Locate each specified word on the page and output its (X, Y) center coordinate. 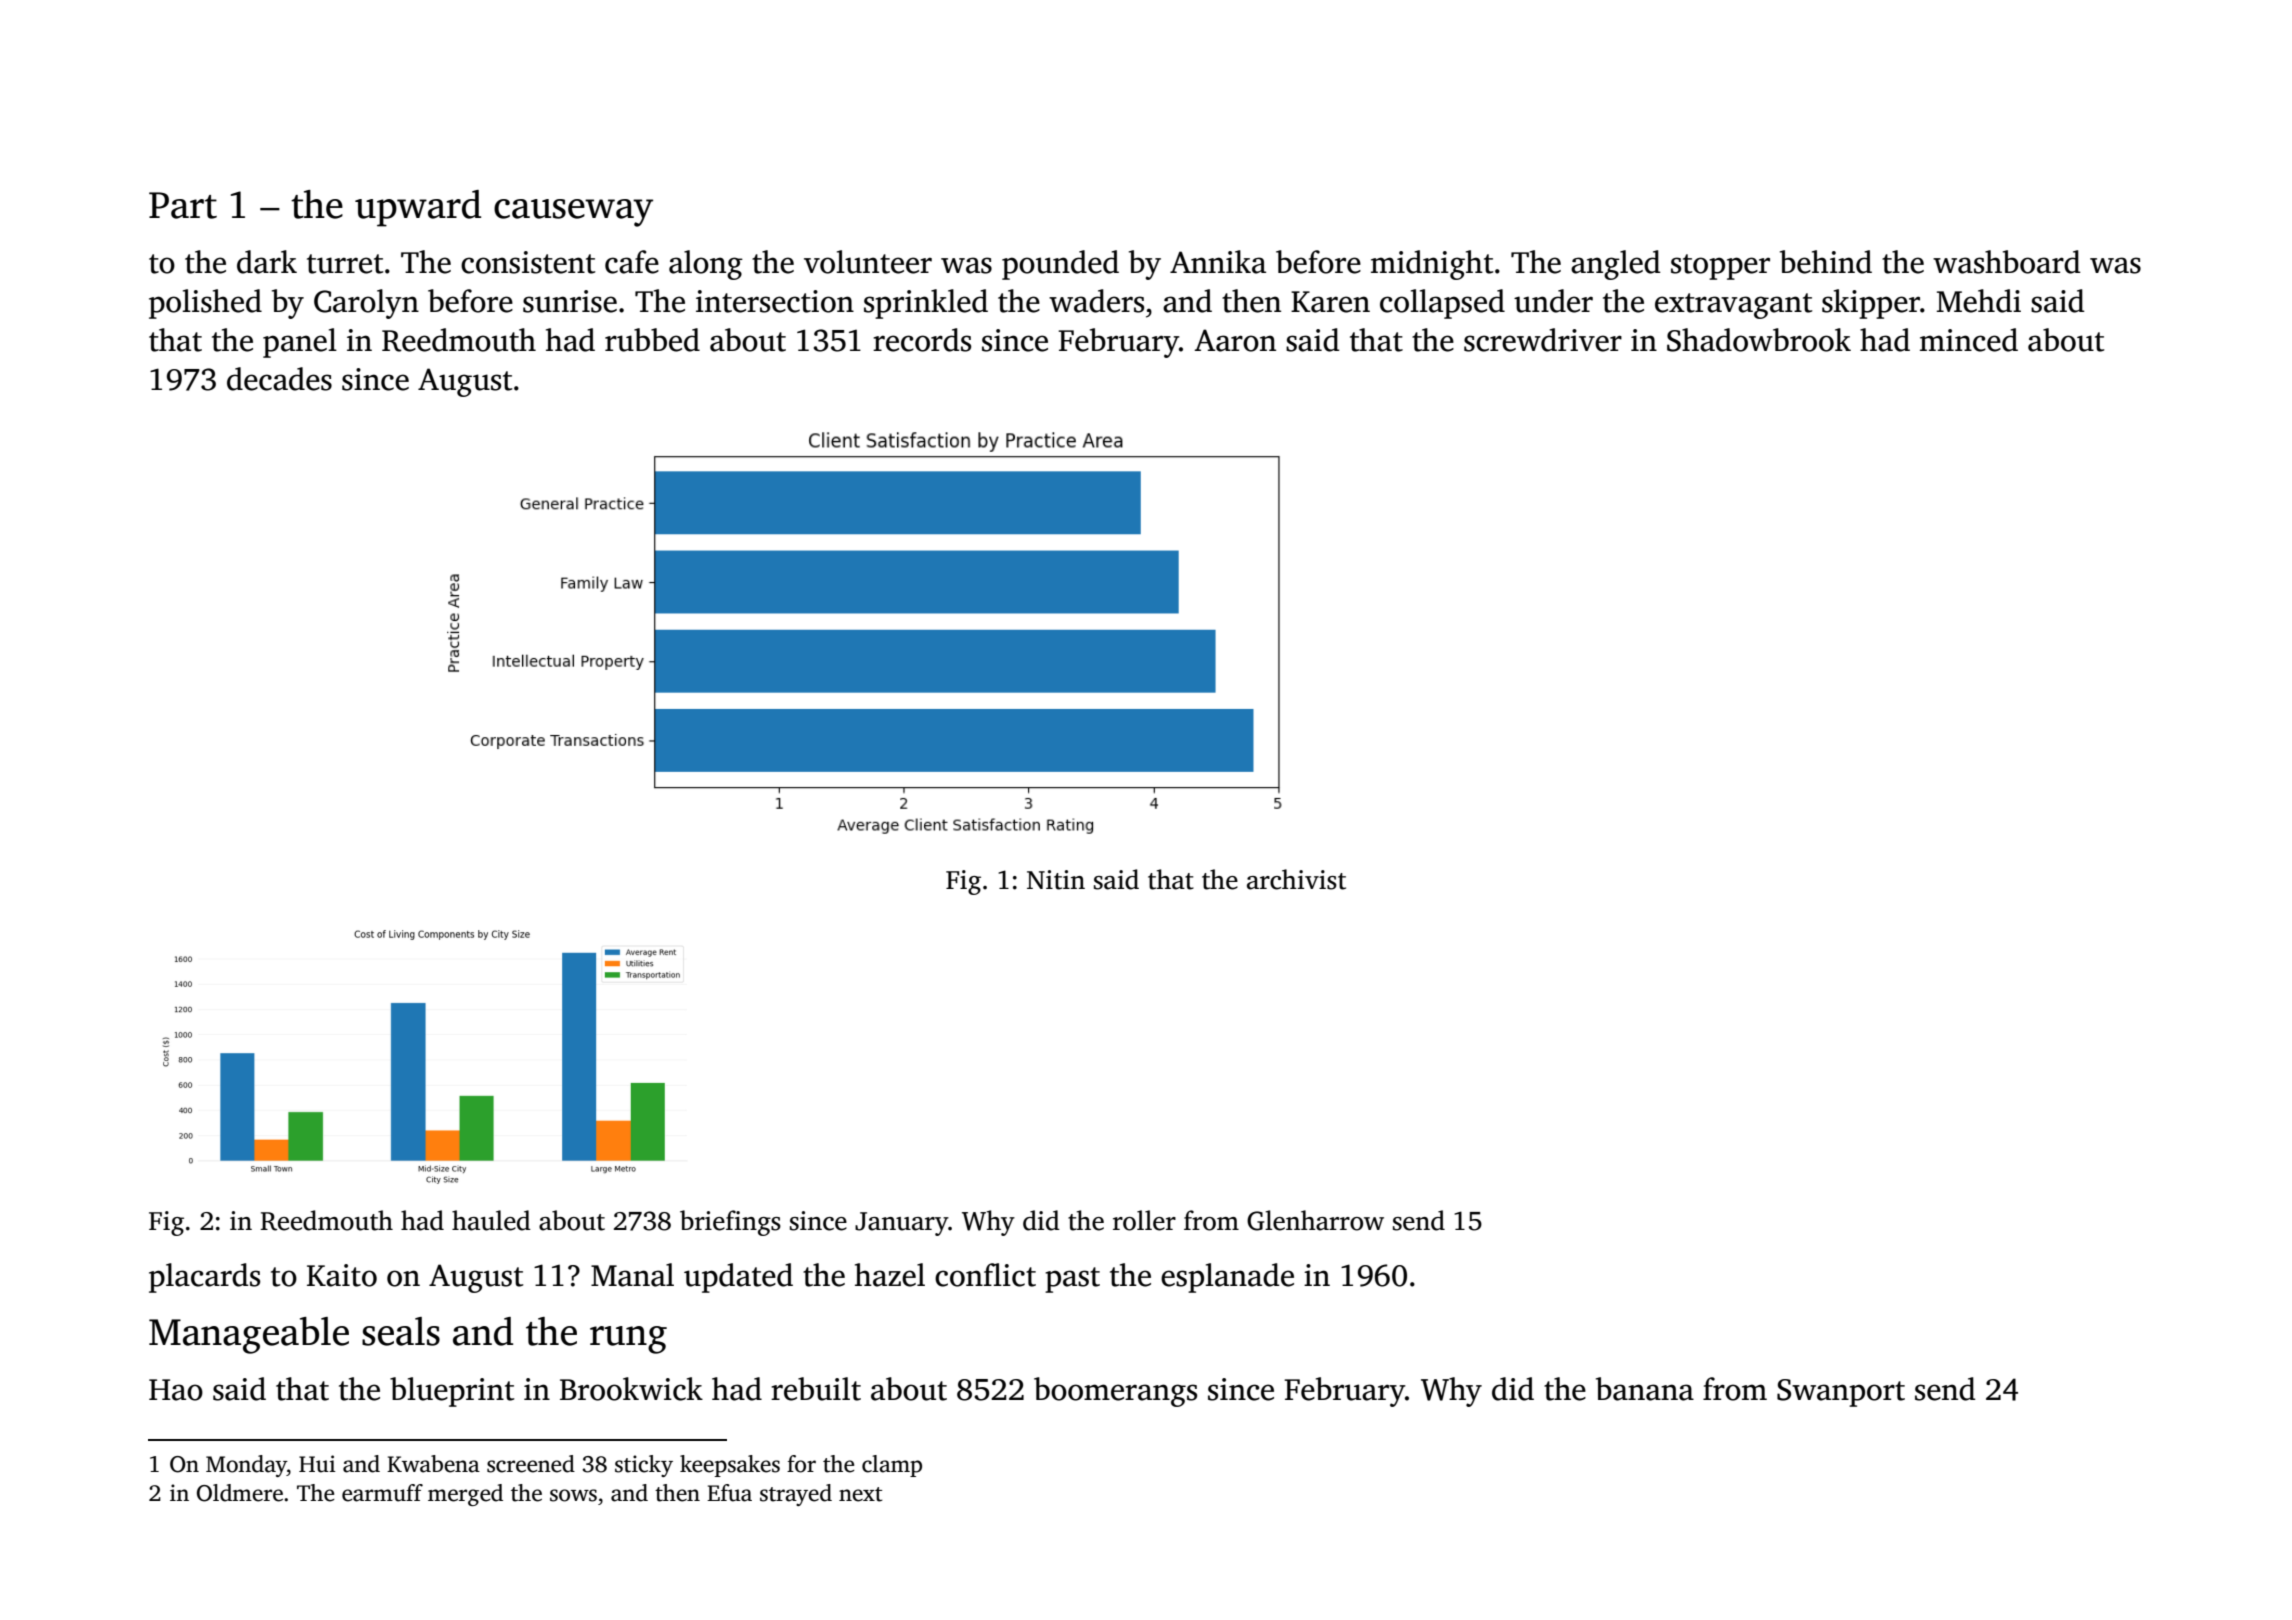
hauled (491, 1220)
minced (1969, 340)
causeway (573, 213)
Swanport (1841, 1393)
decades (279, 379)
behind (1826, 262)
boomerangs (1115, 1392)
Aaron (1235, 340)
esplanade (1227, 1278)
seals (401, 1331)
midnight (1432, 265)
